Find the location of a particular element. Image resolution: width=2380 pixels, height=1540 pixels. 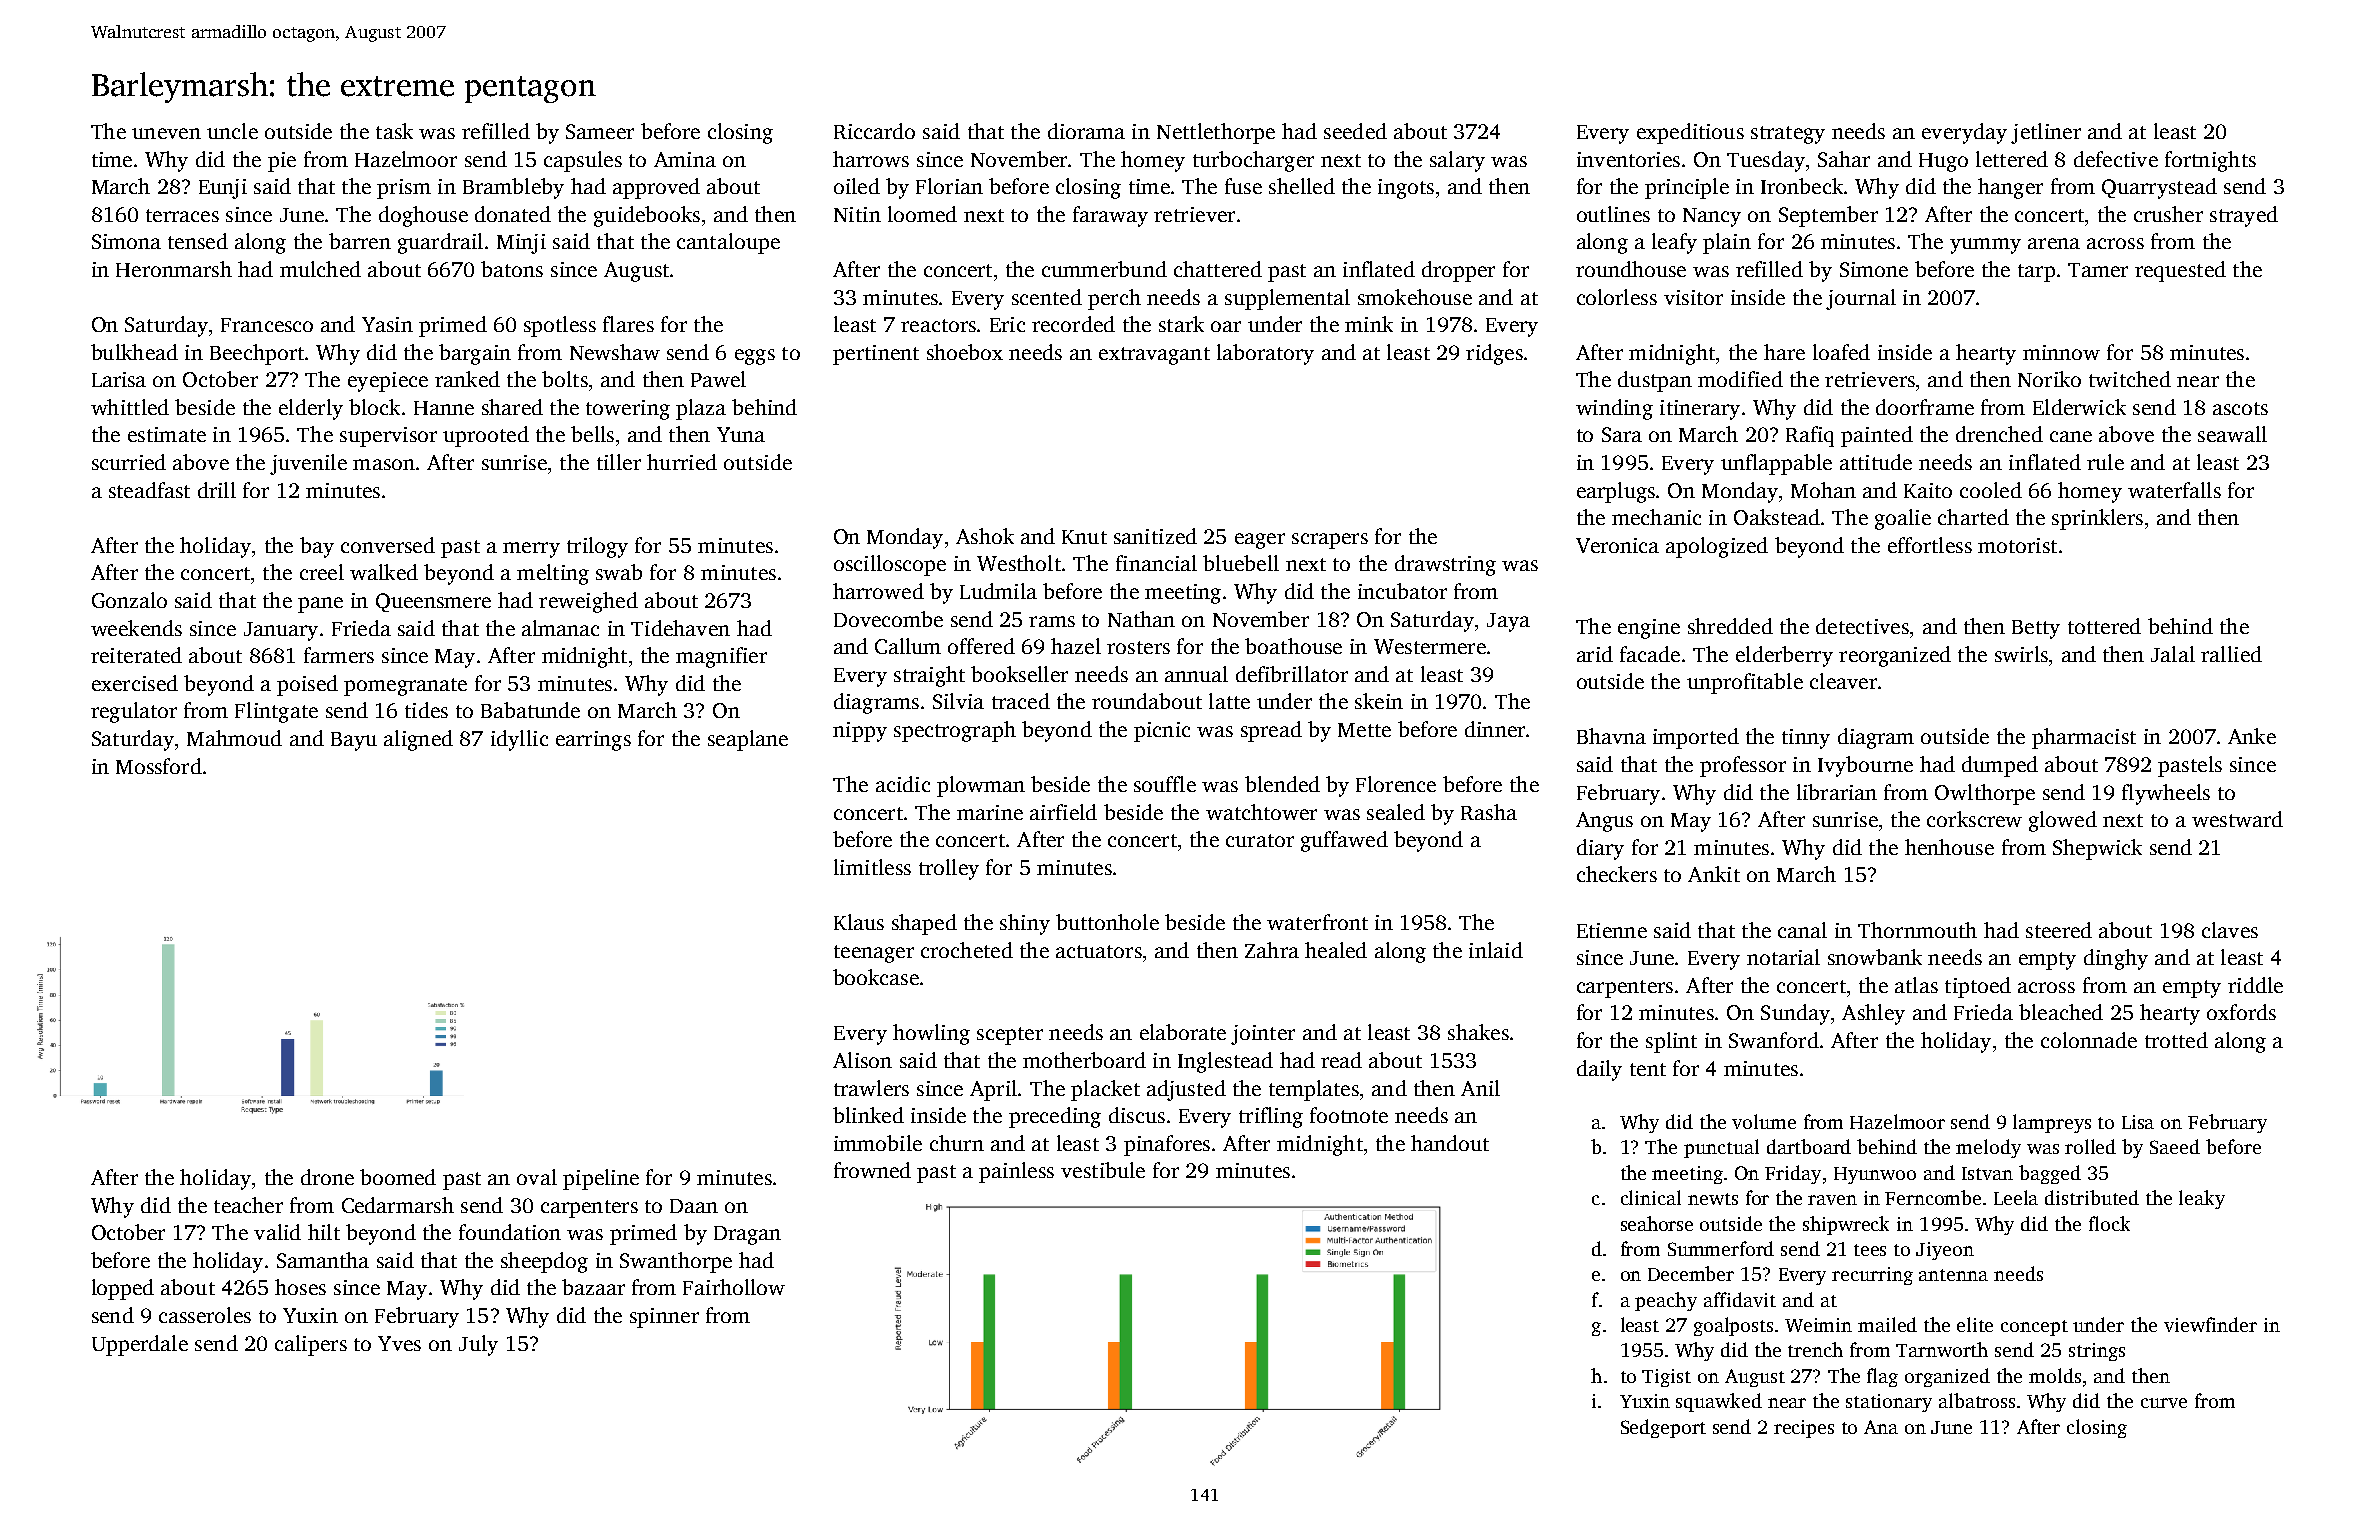

Sara is located at coordinates (1622, 434).
